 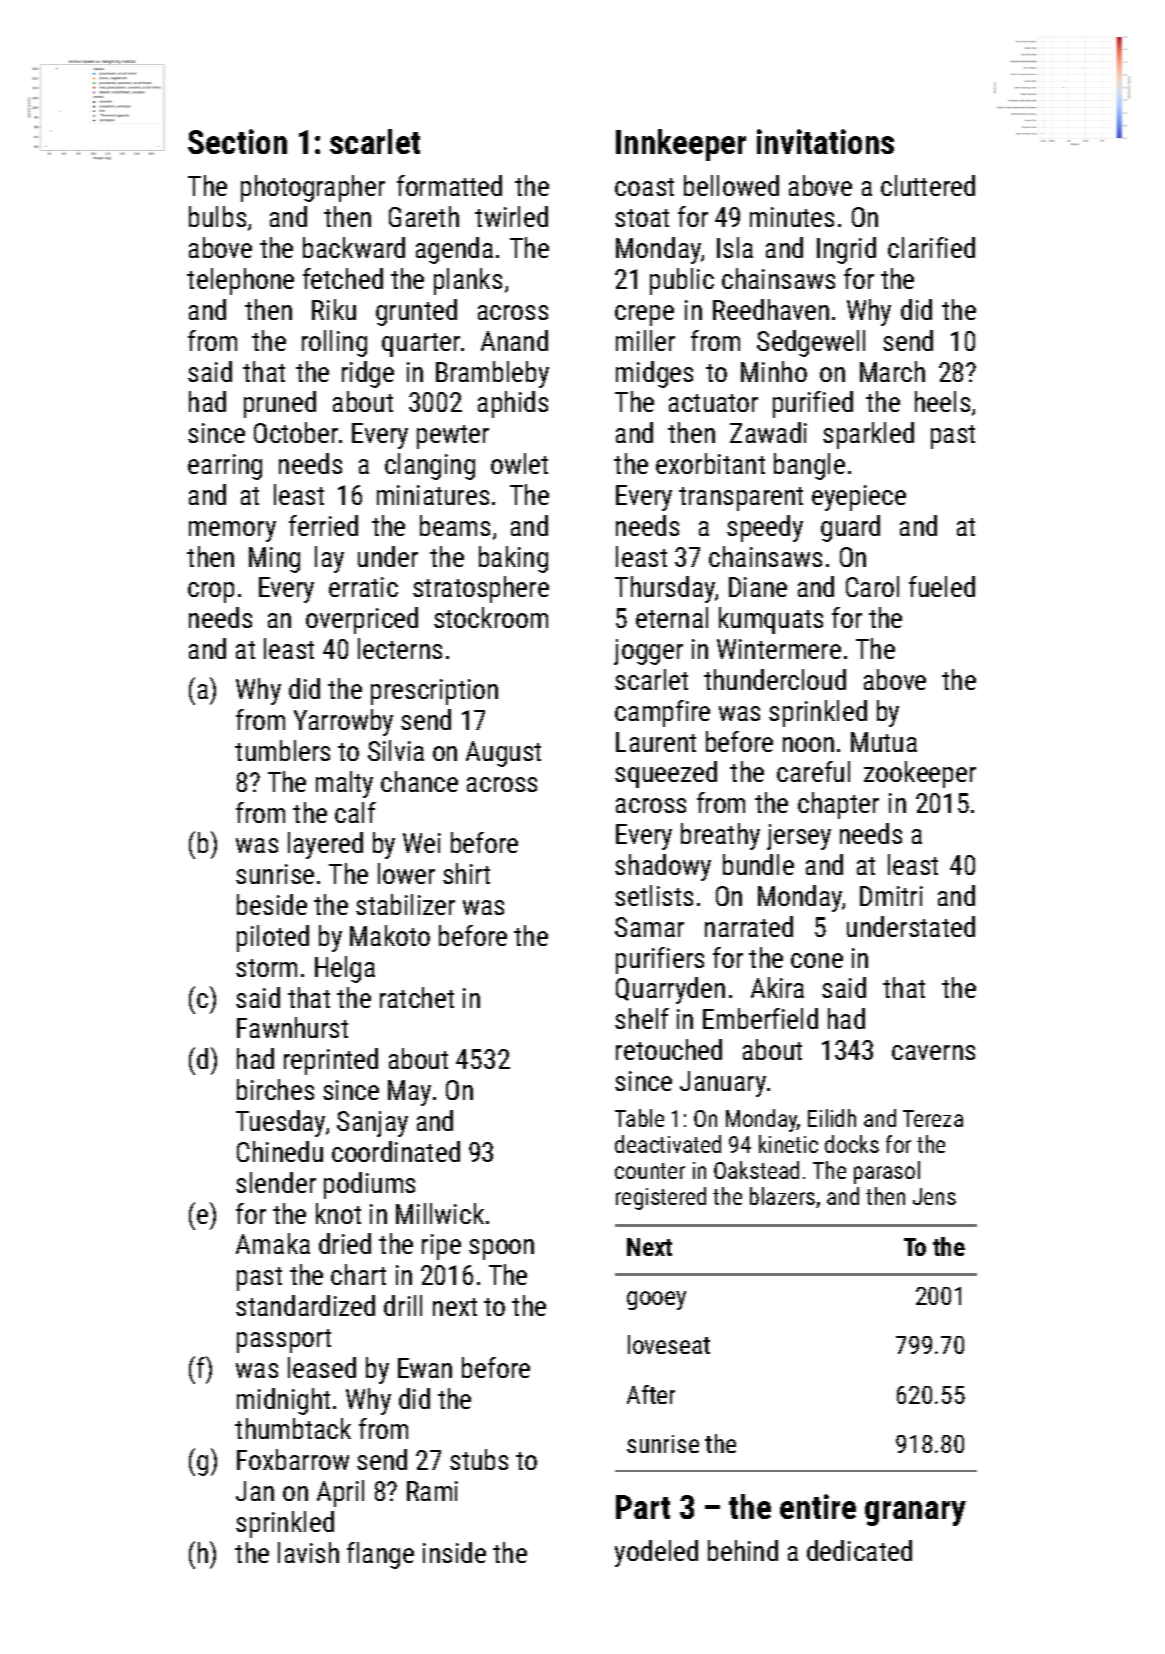 I want to click on bellowed, so click(x=731, y=185).
